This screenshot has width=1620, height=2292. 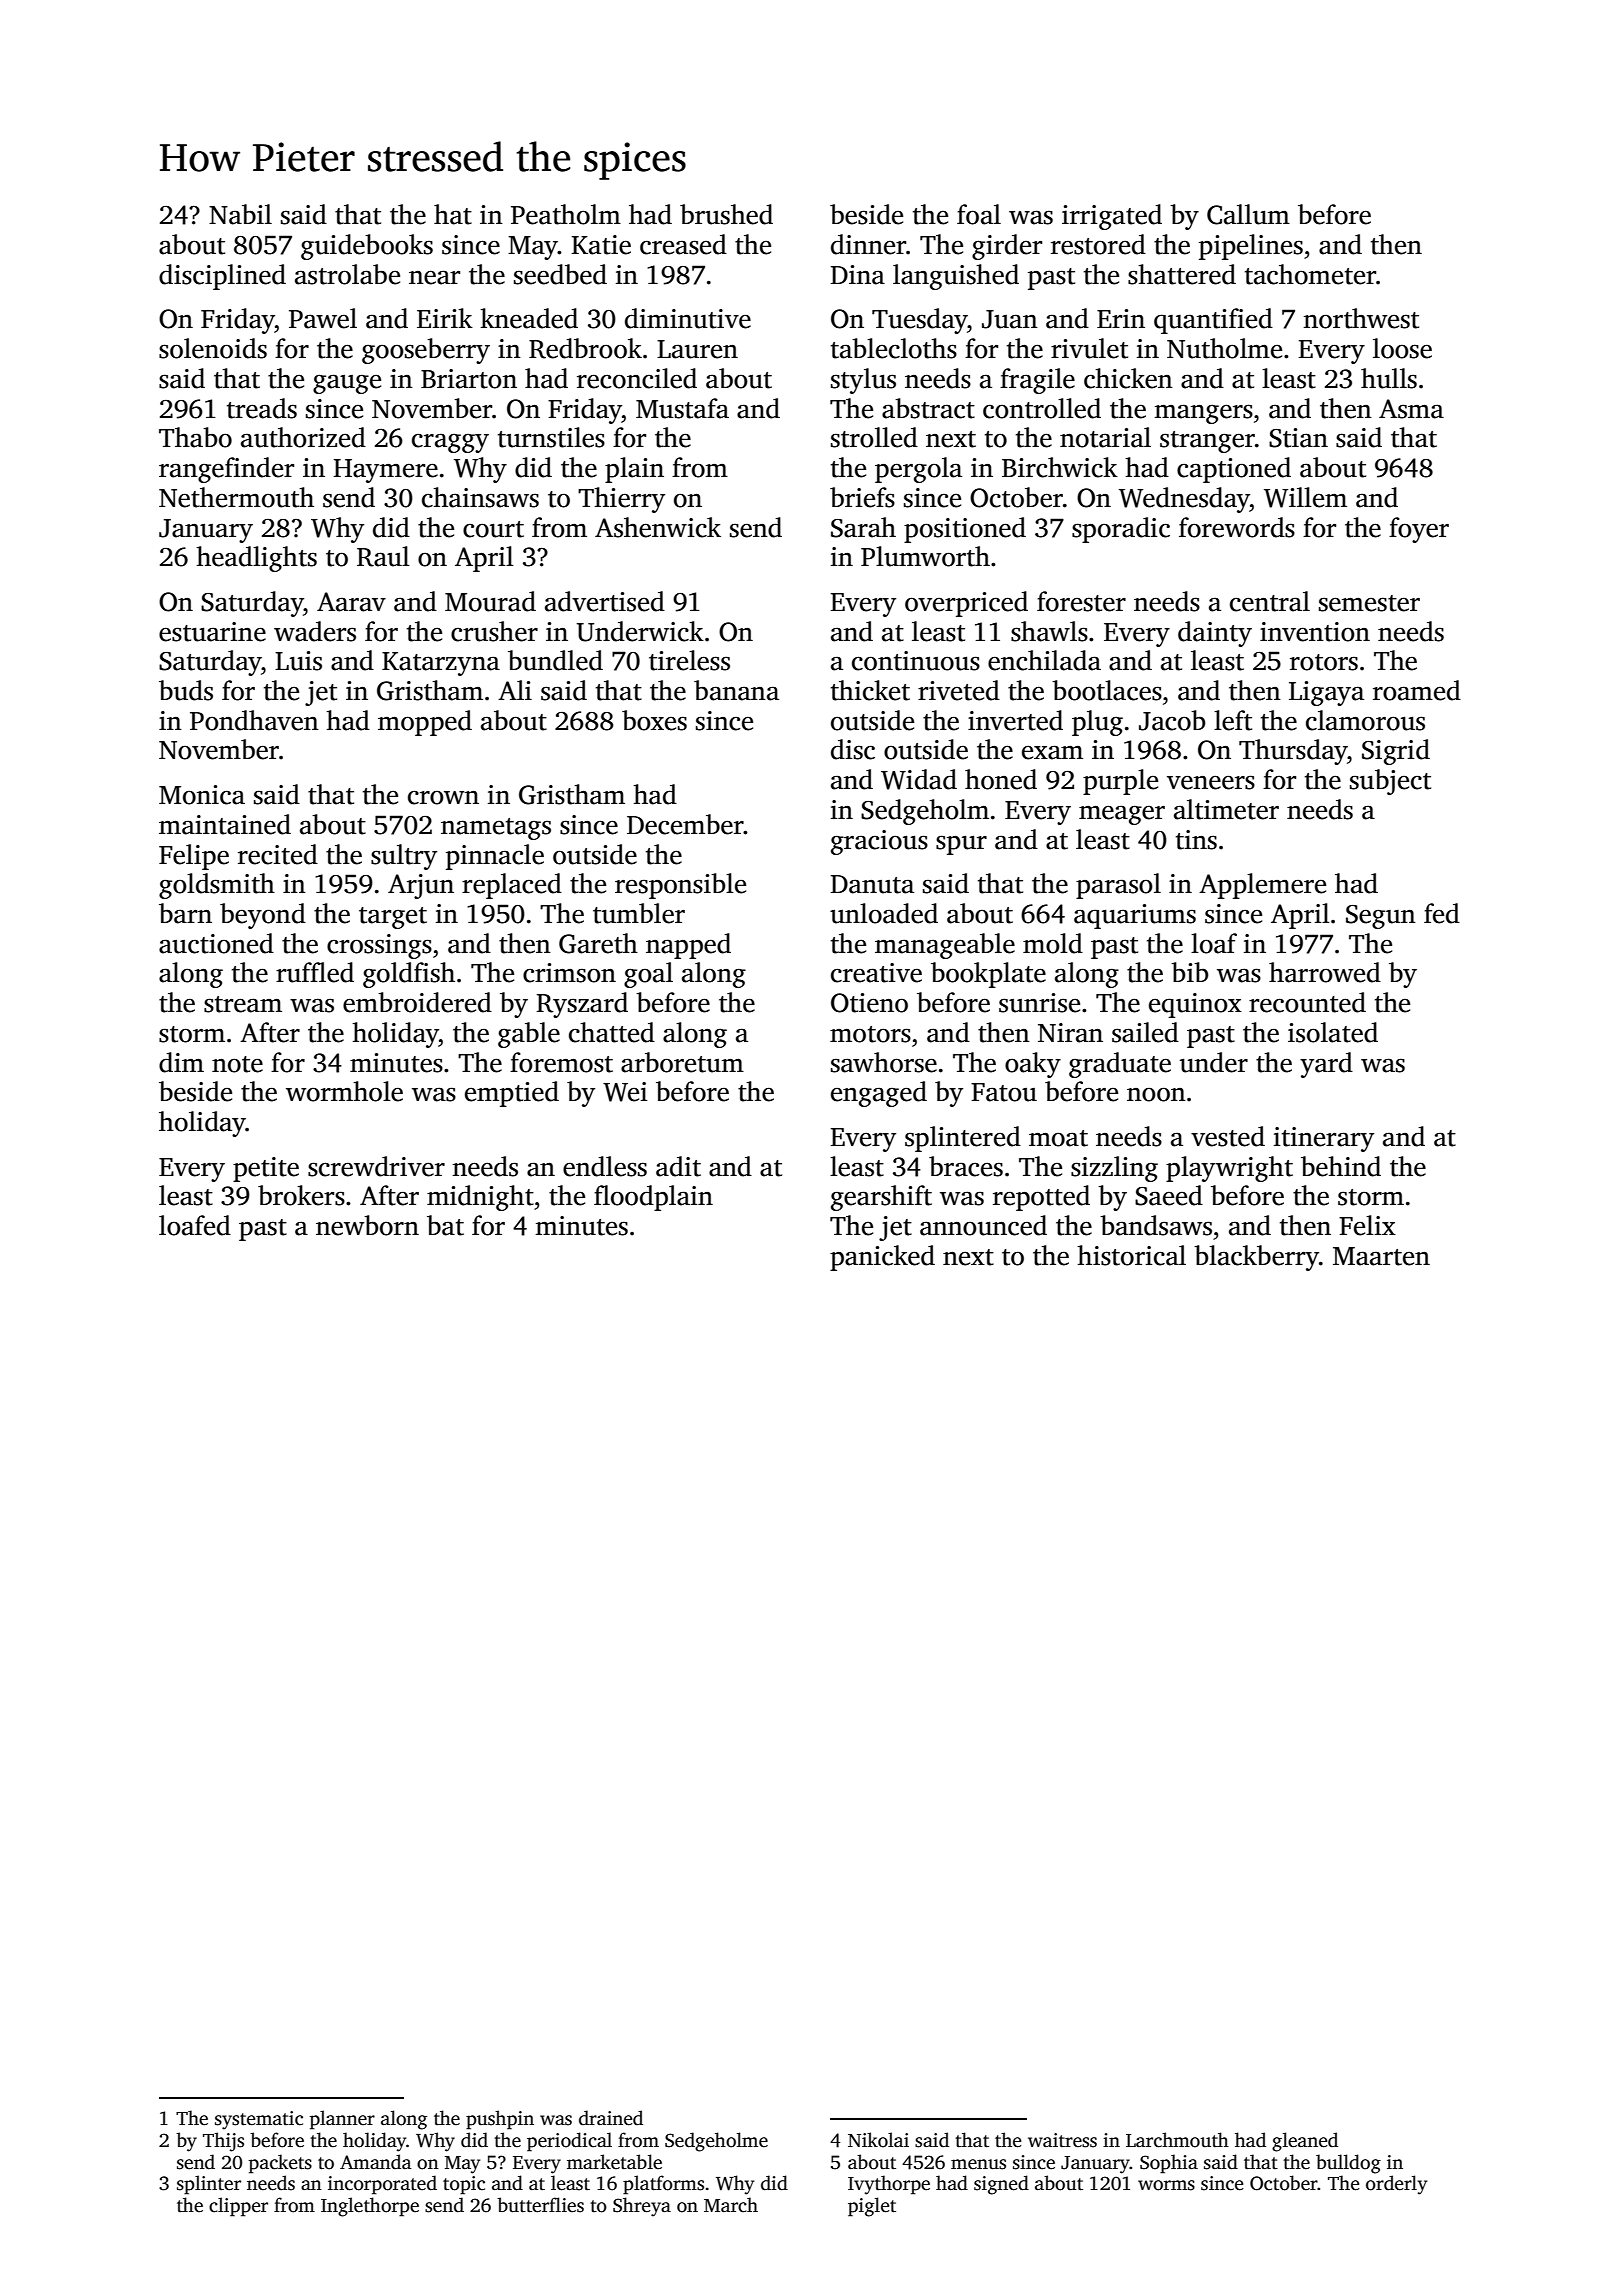 I want to click on piglet, so click(x=872, y=2207).
